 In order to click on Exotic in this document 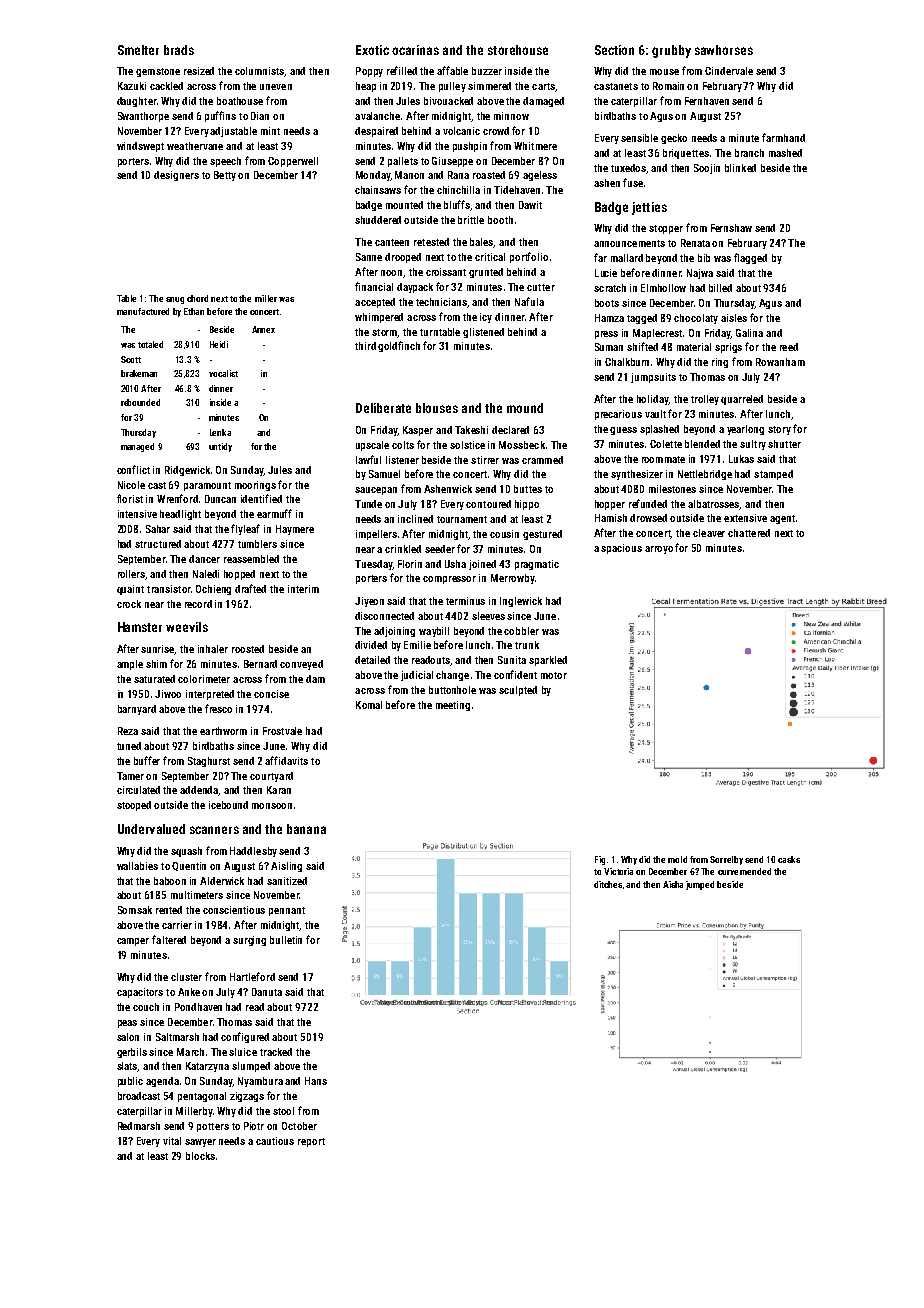, I will do `click(372, 50)`.
